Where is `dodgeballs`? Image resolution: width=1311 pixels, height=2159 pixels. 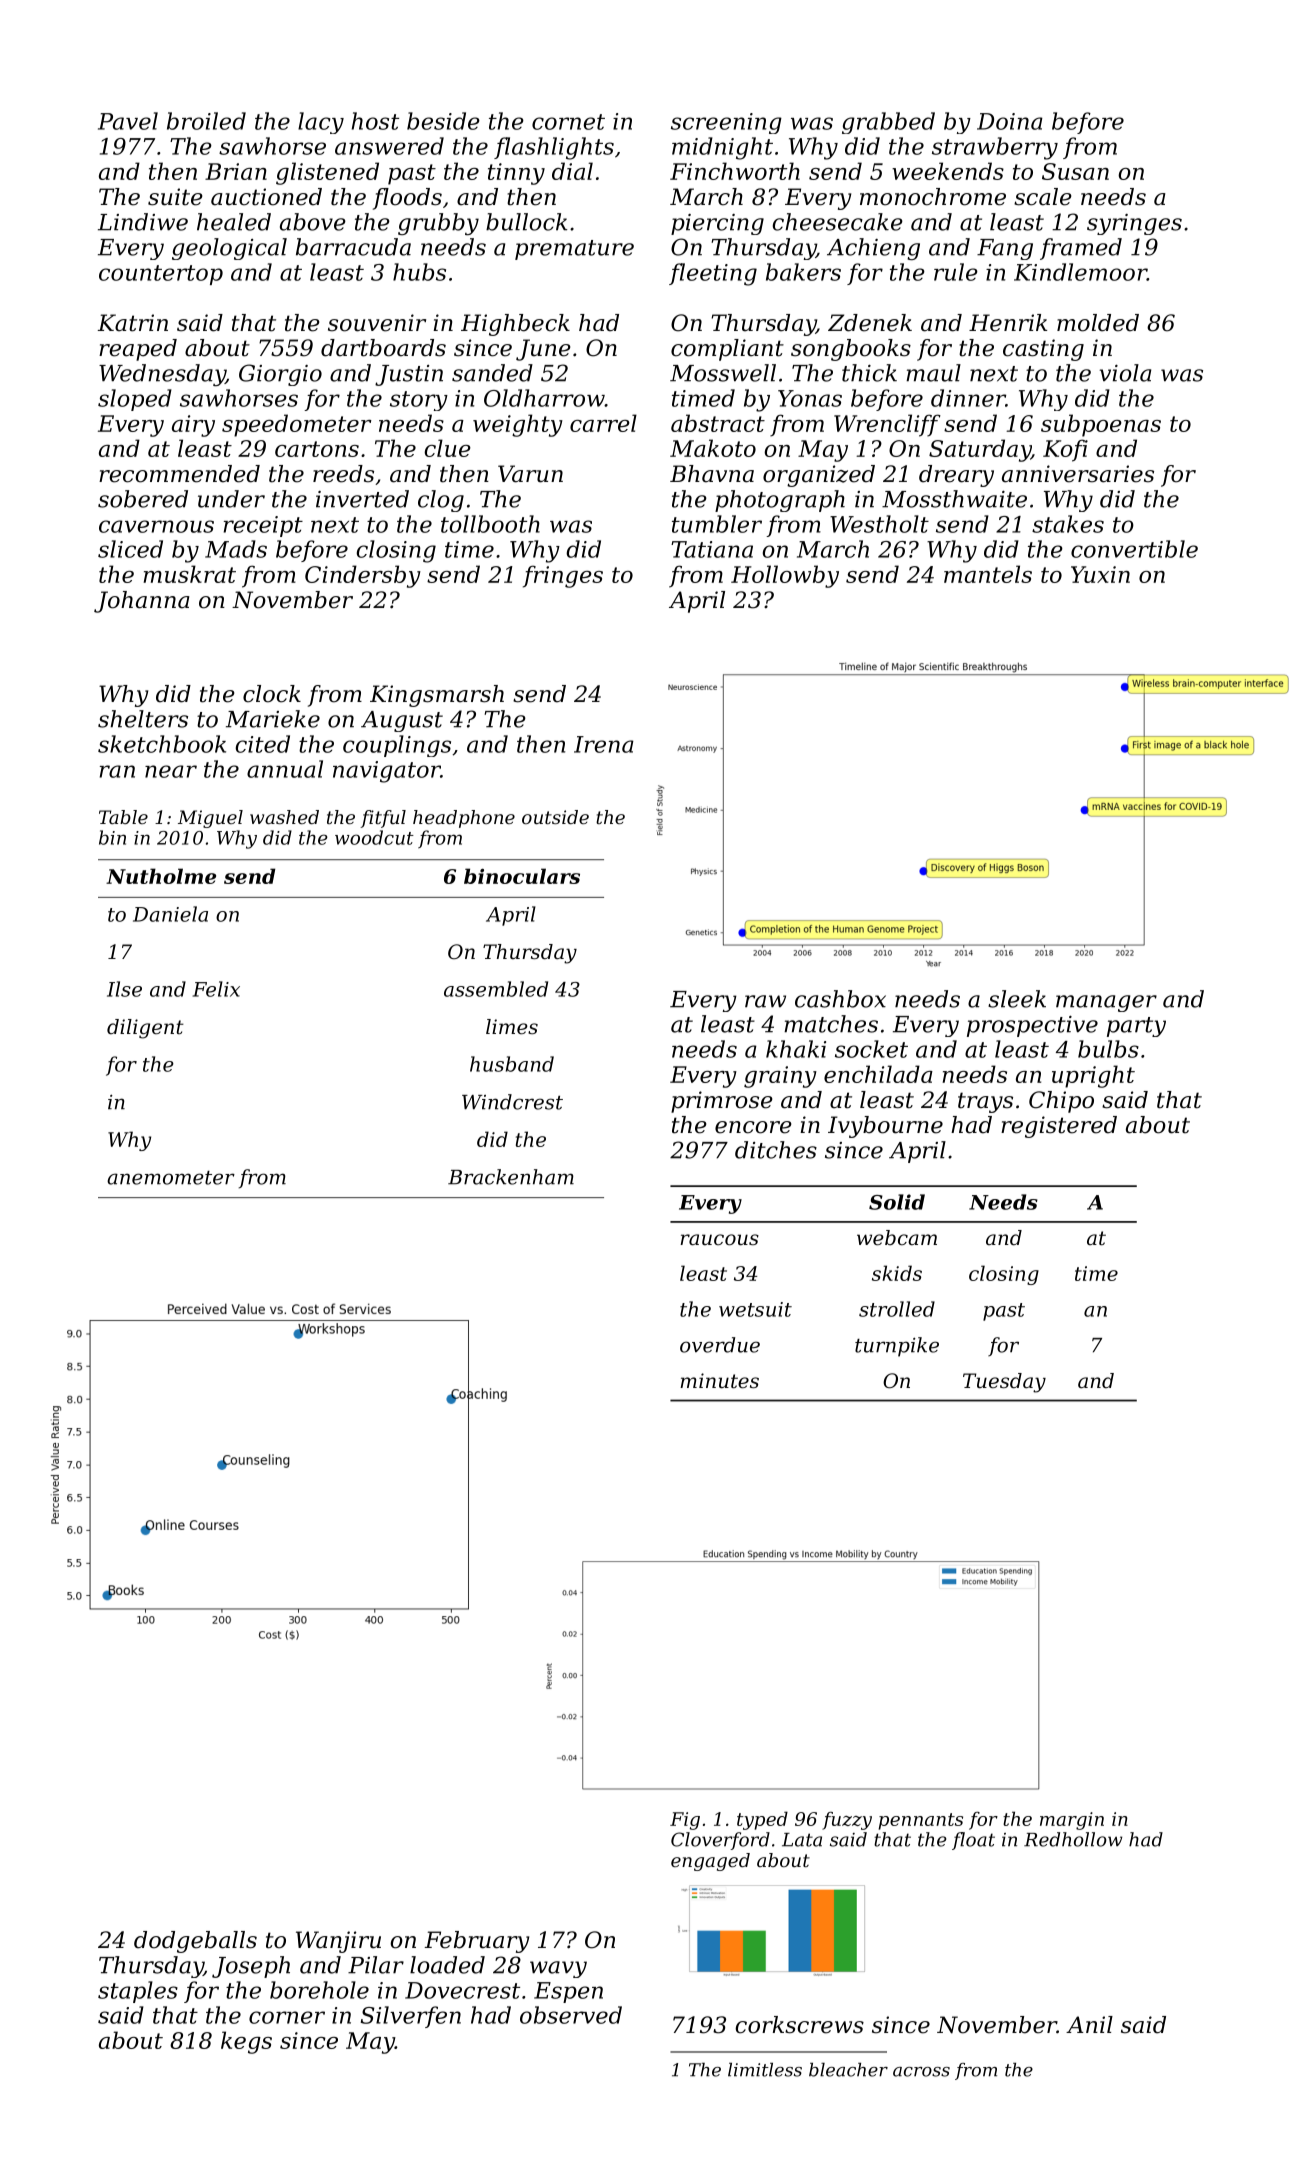 dodgeballs is located at coordinates (195, 1942).
